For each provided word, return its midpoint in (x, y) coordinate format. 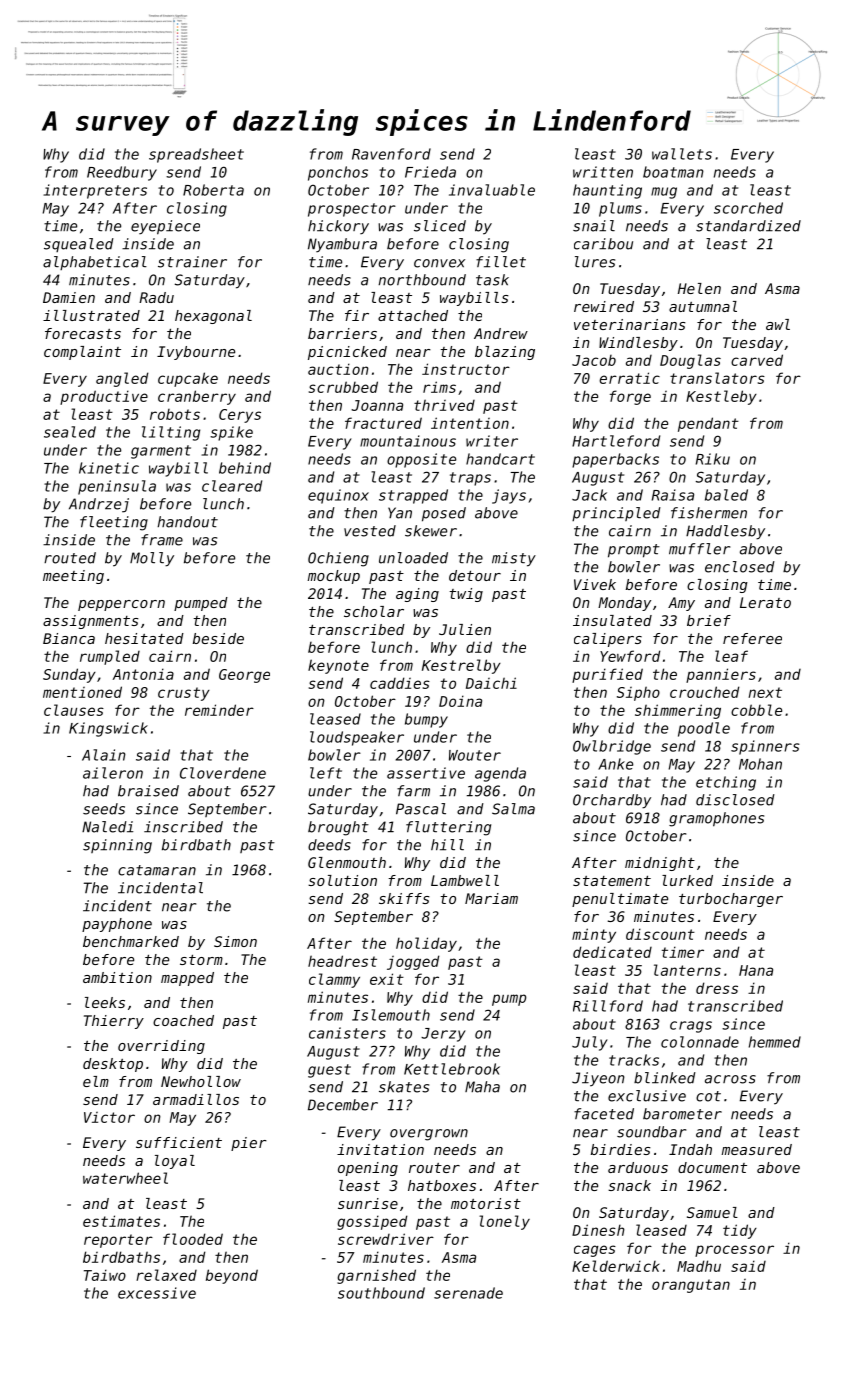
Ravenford (391, 154)
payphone (117, 925)
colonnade (700, 1042)
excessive (157, 1293)
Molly (152, 559)
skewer (431, 531)
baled (726, 495)
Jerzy (443, 1035)
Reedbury (122, 173)
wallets (682, 154)
